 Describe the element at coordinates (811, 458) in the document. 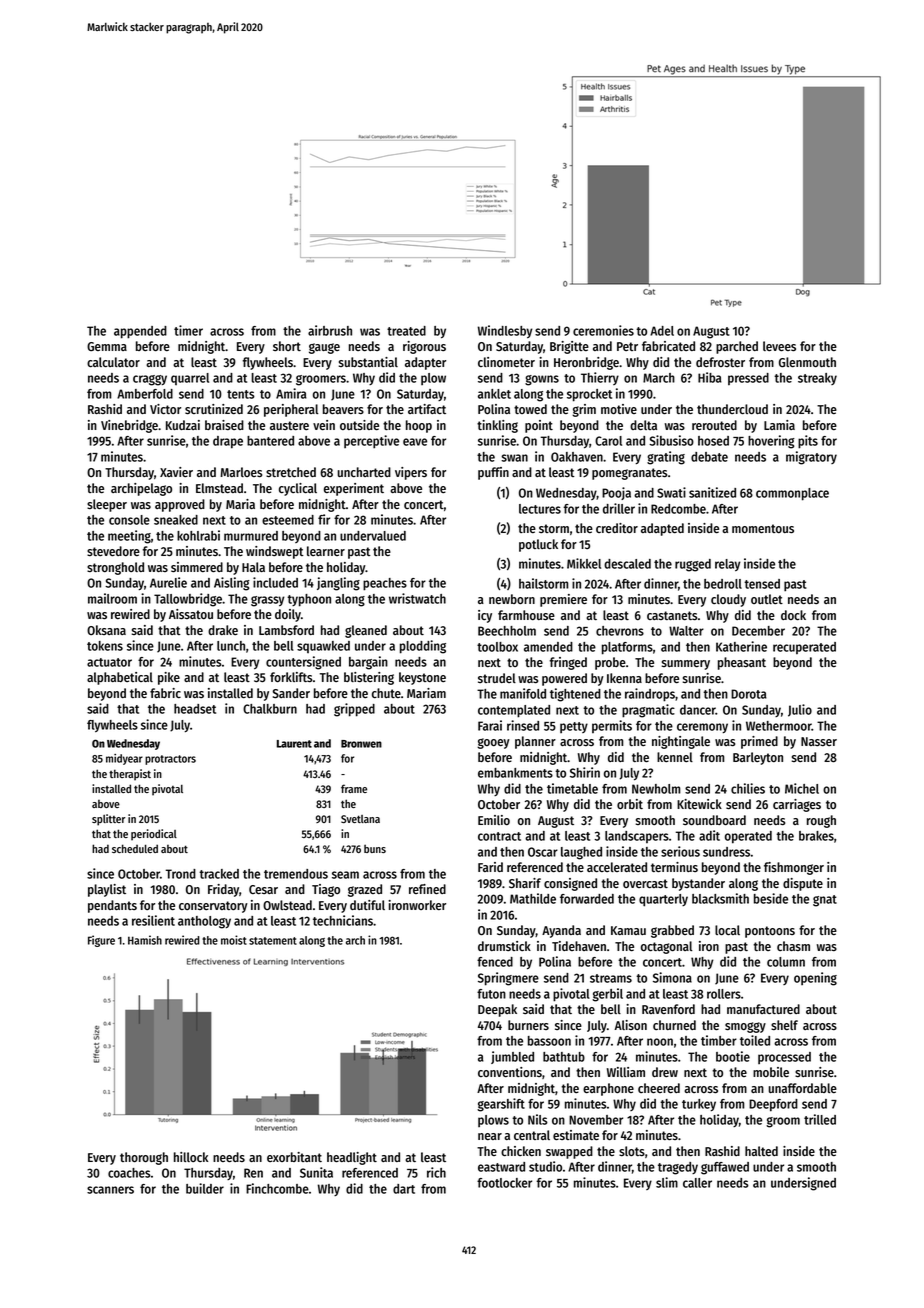

I see `migratory` at that location.
